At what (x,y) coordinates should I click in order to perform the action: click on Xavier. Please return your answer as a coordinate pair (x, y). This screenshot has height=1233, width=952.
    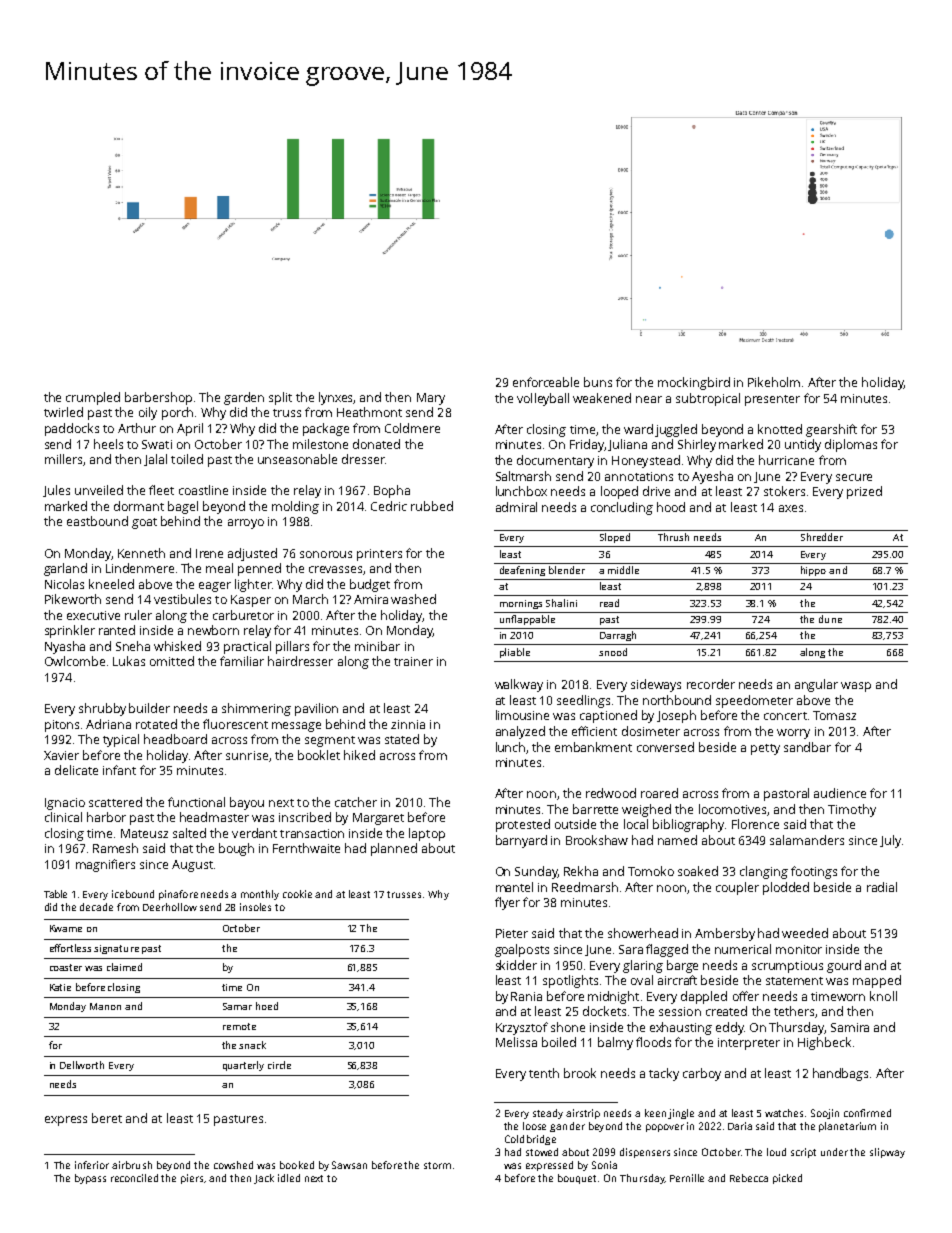
    Looking at the image, I should click on (61, 755).
